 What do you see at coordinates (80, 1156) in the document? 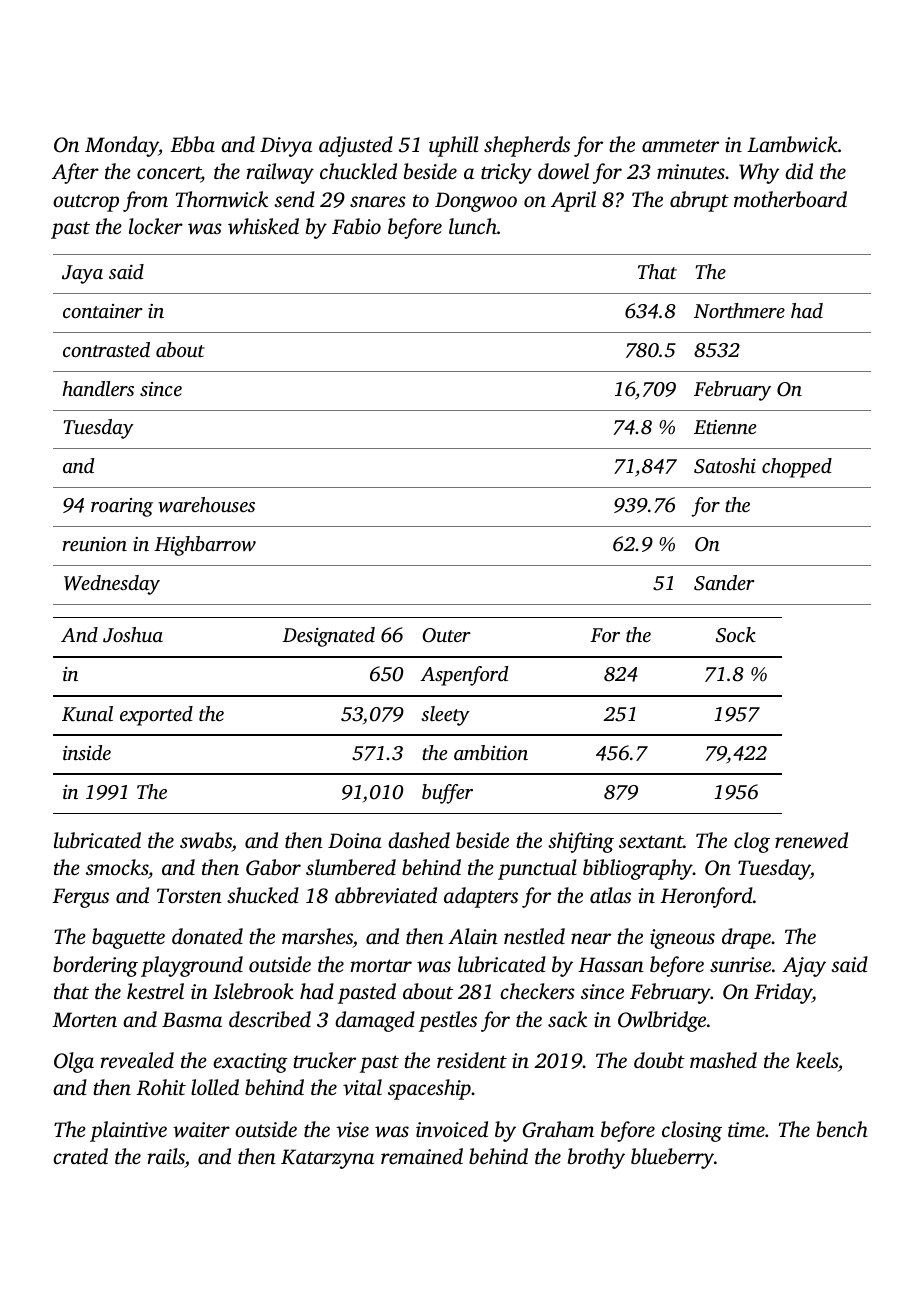
I see `crated` at bounding box center [80, 1156].
